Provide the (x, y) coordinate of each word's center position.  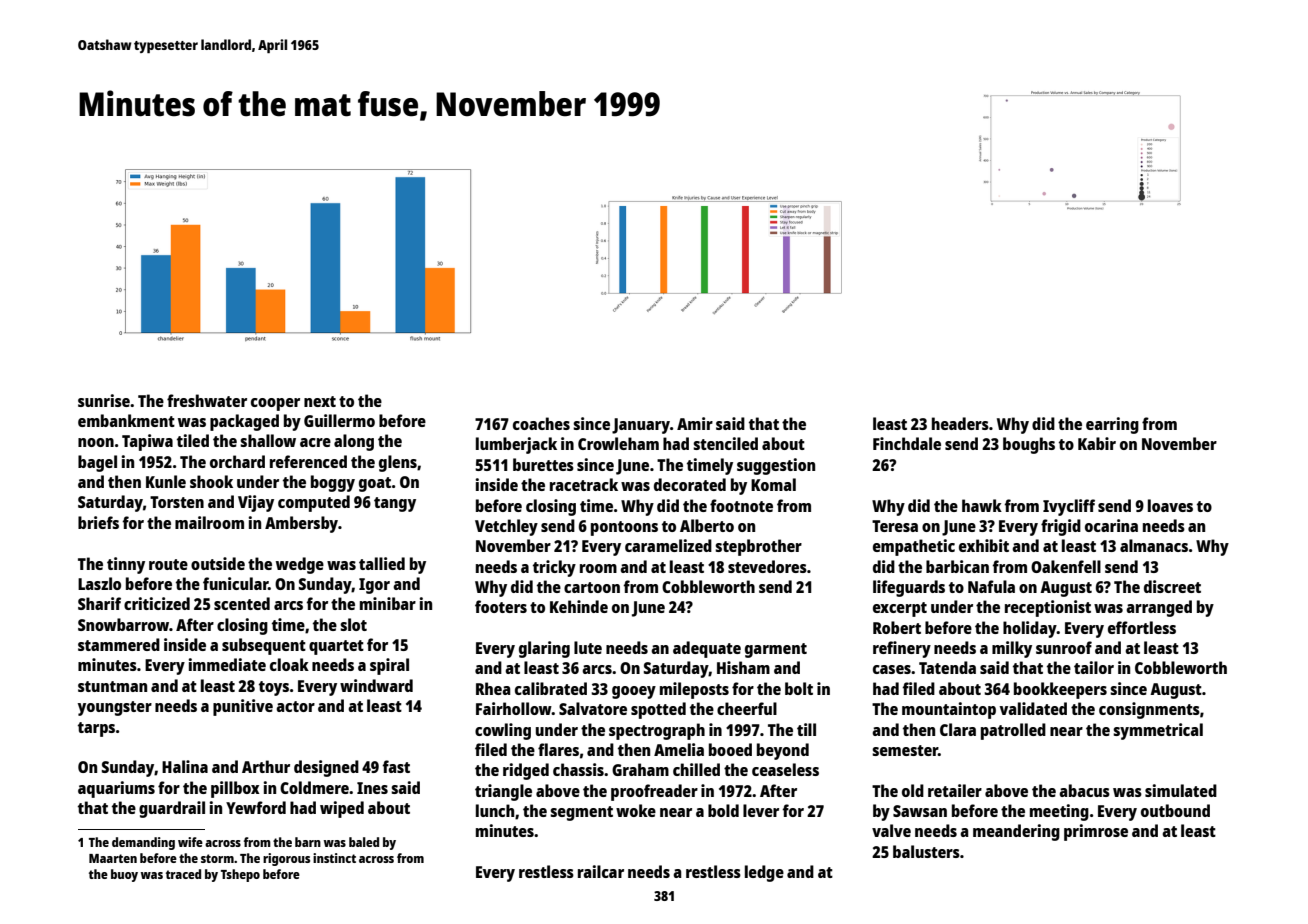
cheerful (747, 708)
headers (960, 423)
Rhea (493, 688)
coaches (541, 423)
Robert (897, 627)
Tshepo (240, 875)
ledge (764, 873)
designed (326, 768)
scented (242, 603)
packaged (244, 422)
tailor (1094, 667)
